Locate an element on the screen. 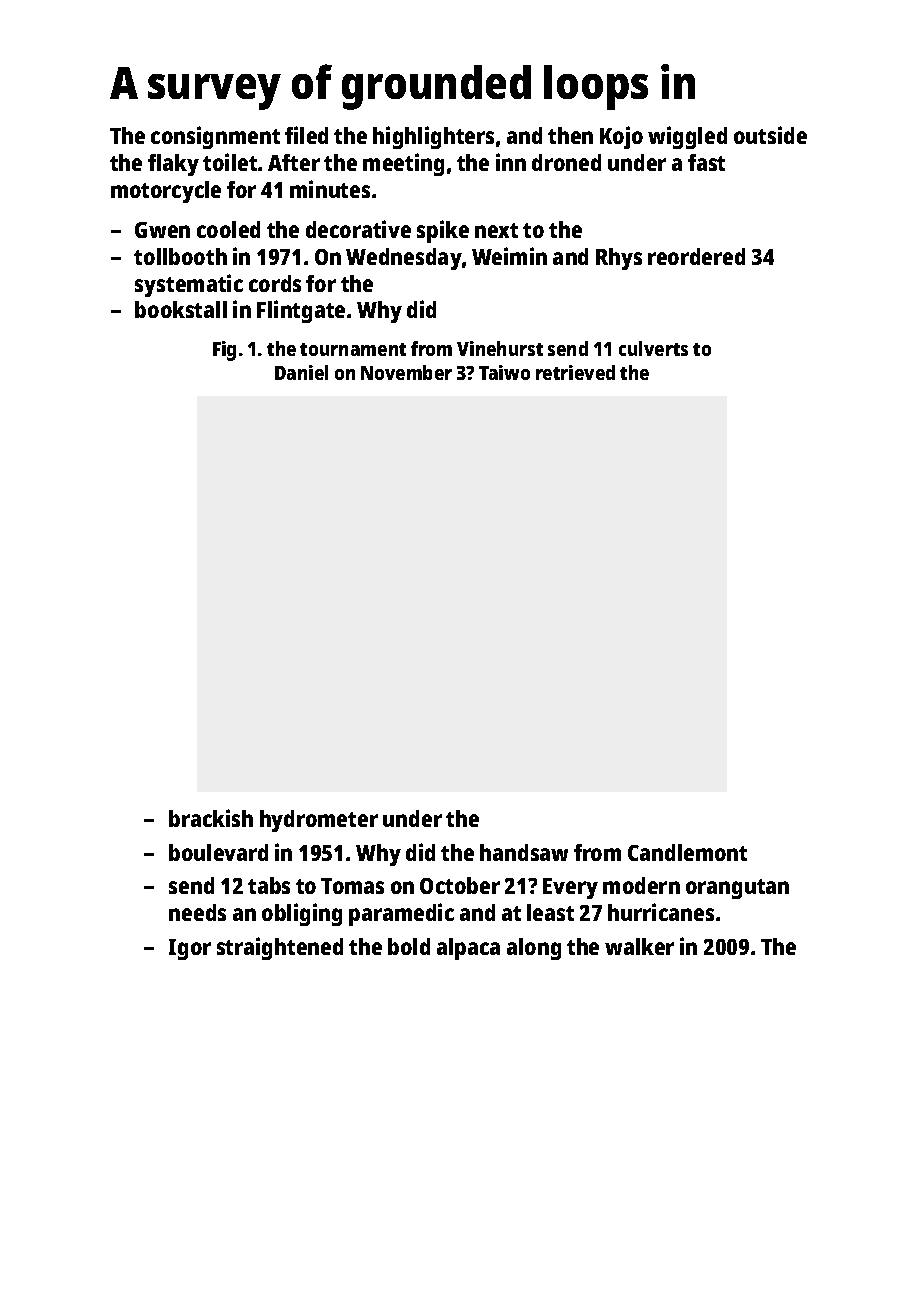  After is located at coordinates (294, 162).
